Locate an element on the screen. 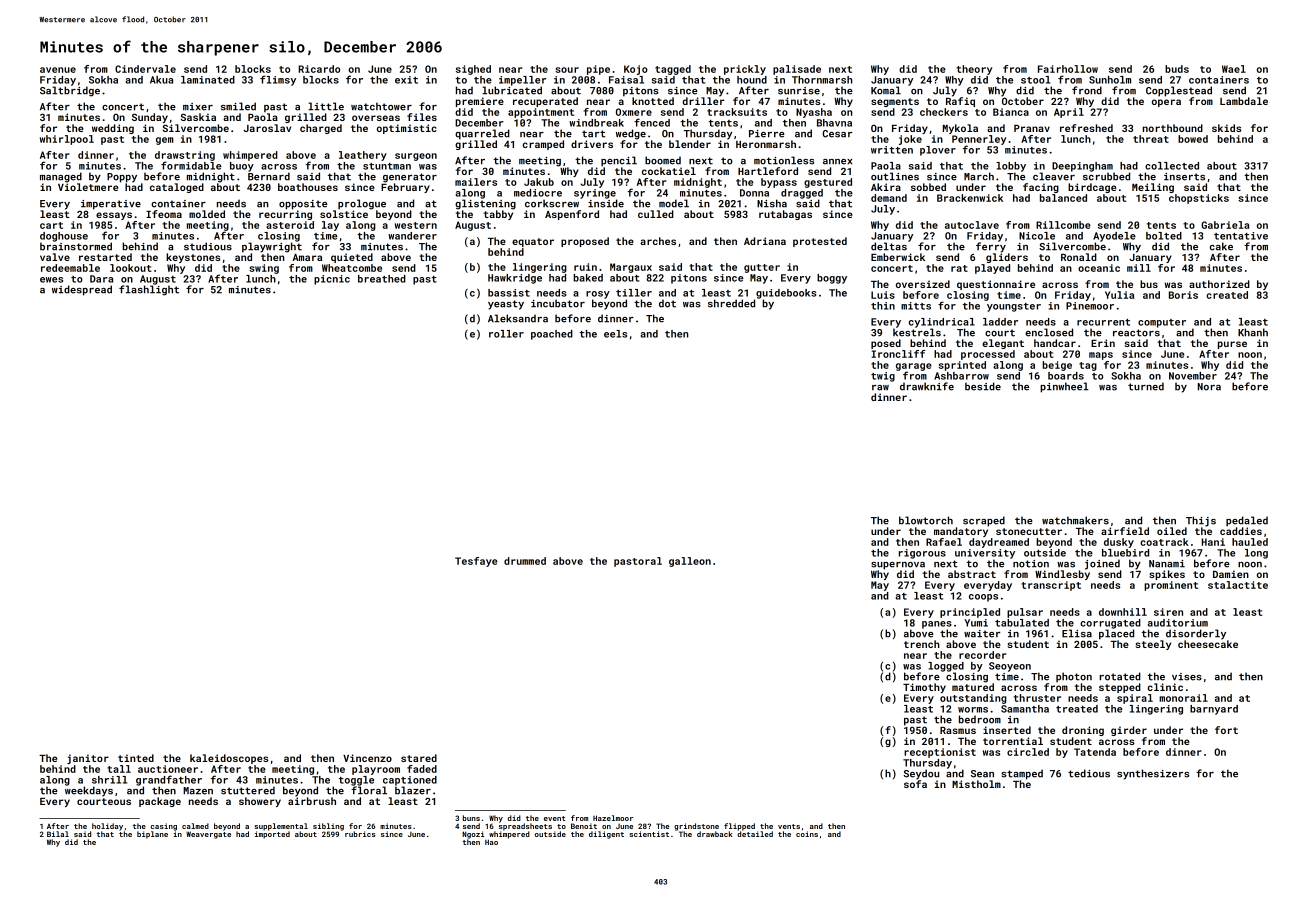  frond is located at coordinates (1087, 90).
